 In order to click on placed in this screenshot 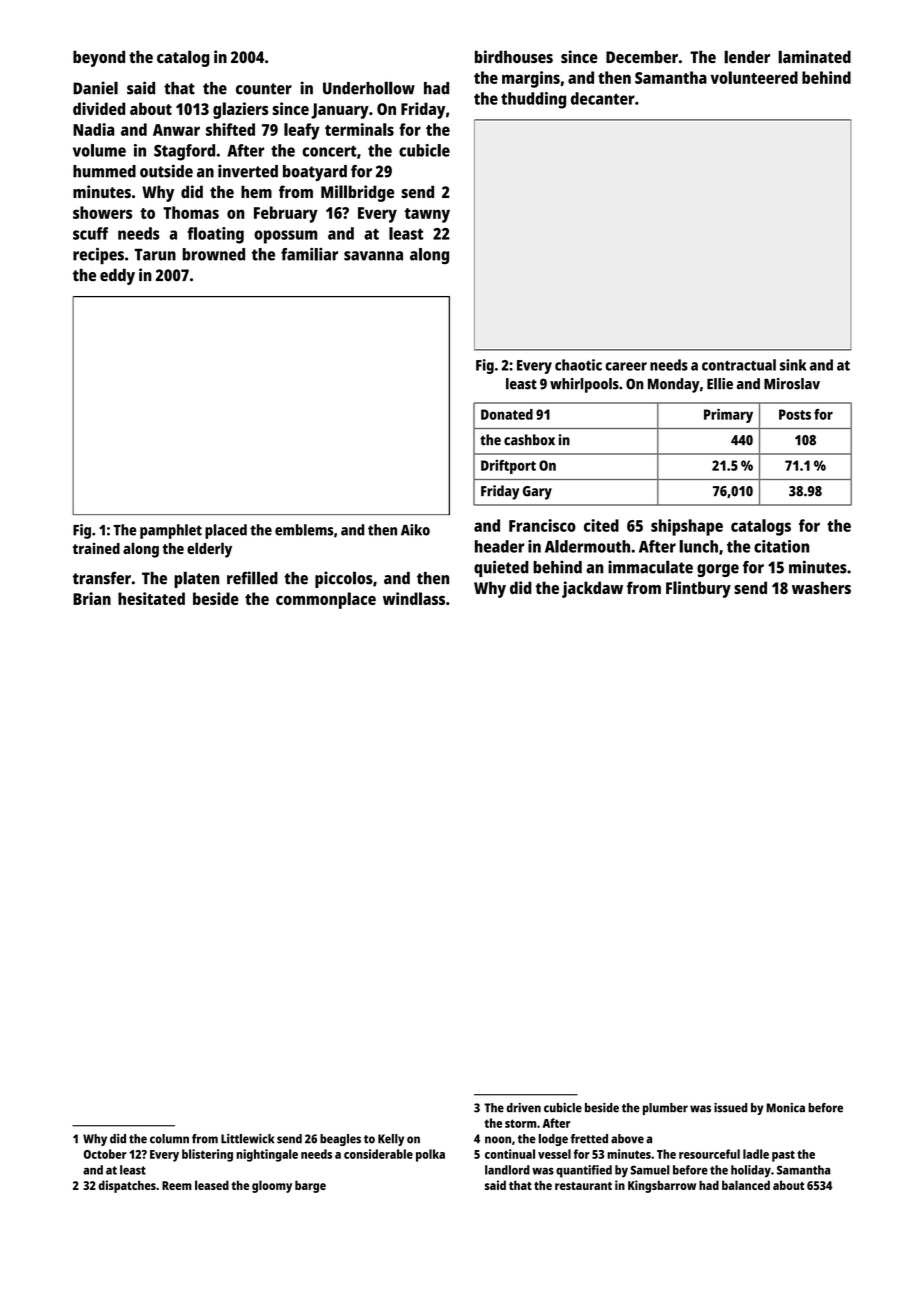, I will do `click(226, 531)`.
